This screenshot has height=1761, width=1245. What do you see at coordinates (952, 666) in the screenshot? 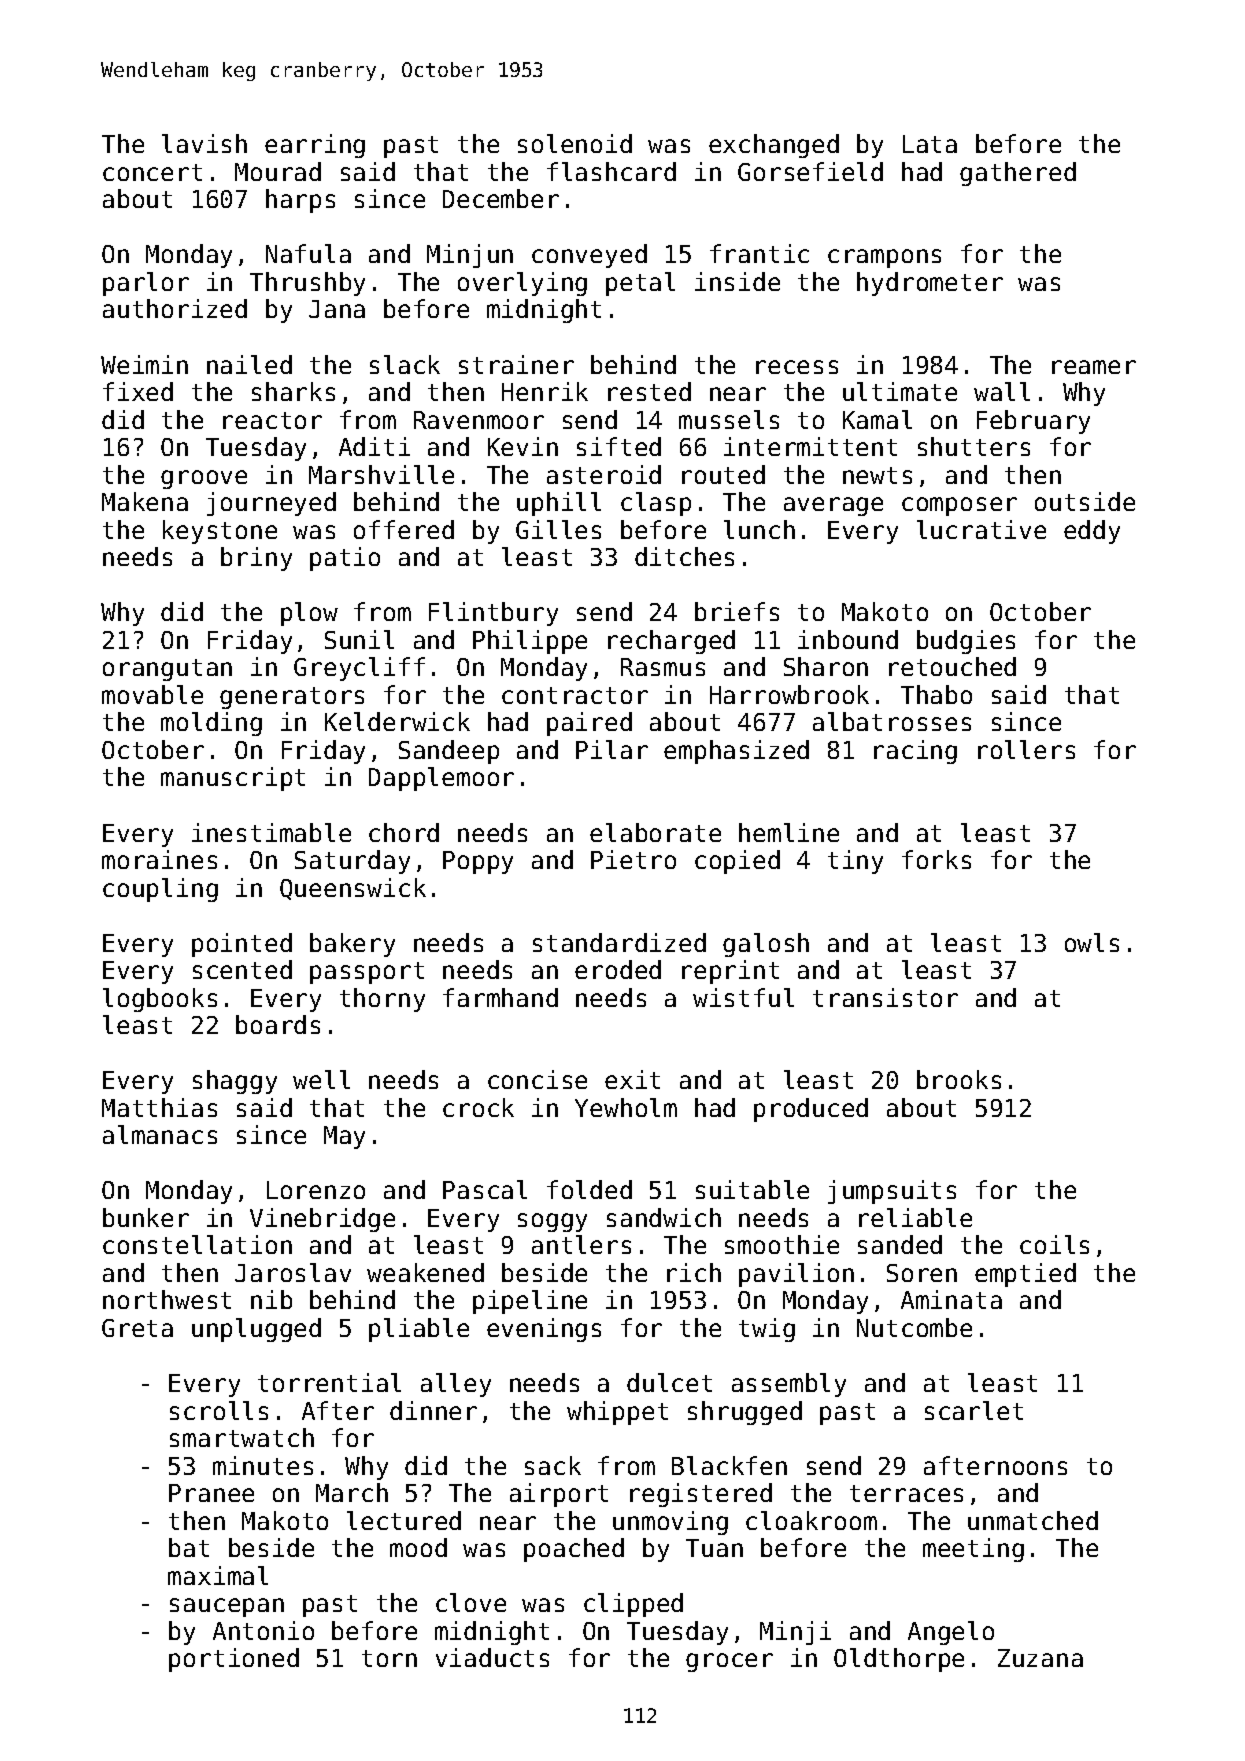
I see `retouched` at bounding box center [952, 666].
